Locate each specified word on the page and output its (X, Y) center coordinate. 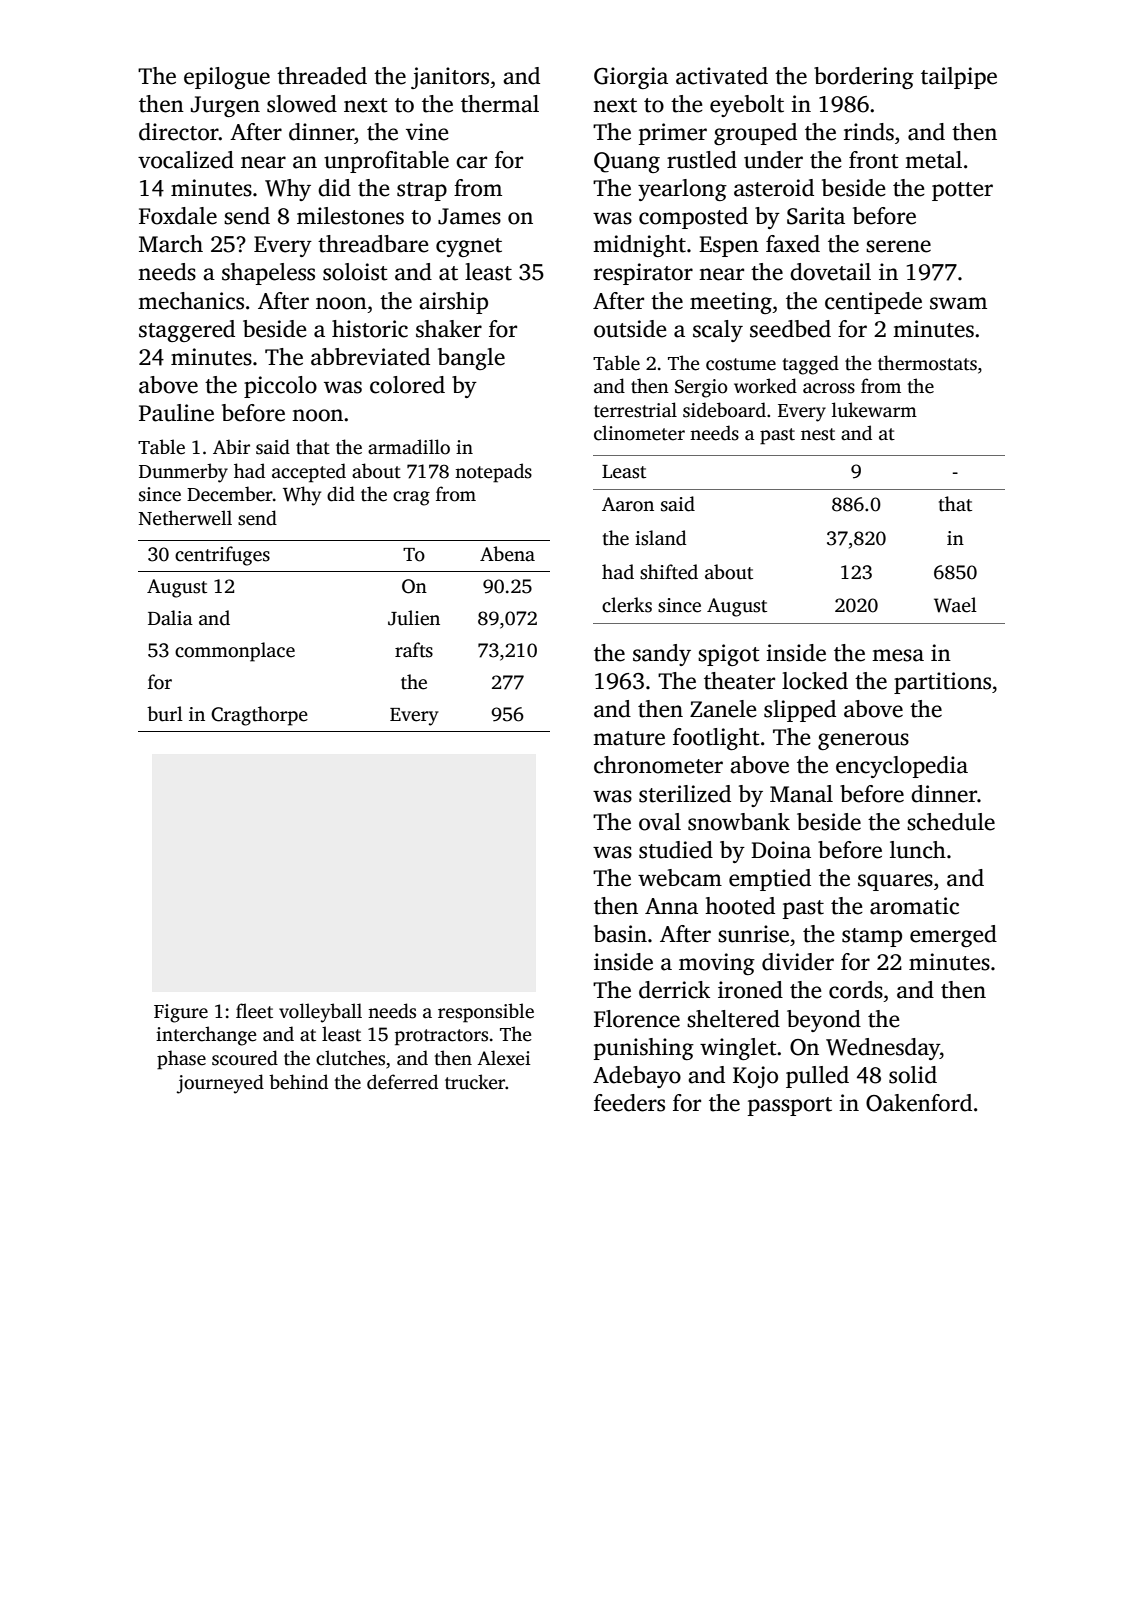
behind (298, 1082)
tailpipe (959, 78)
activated (722, 76)
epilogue (227, 78)
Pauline (176, 413)
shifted (669, 572)
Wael (955, 605)
